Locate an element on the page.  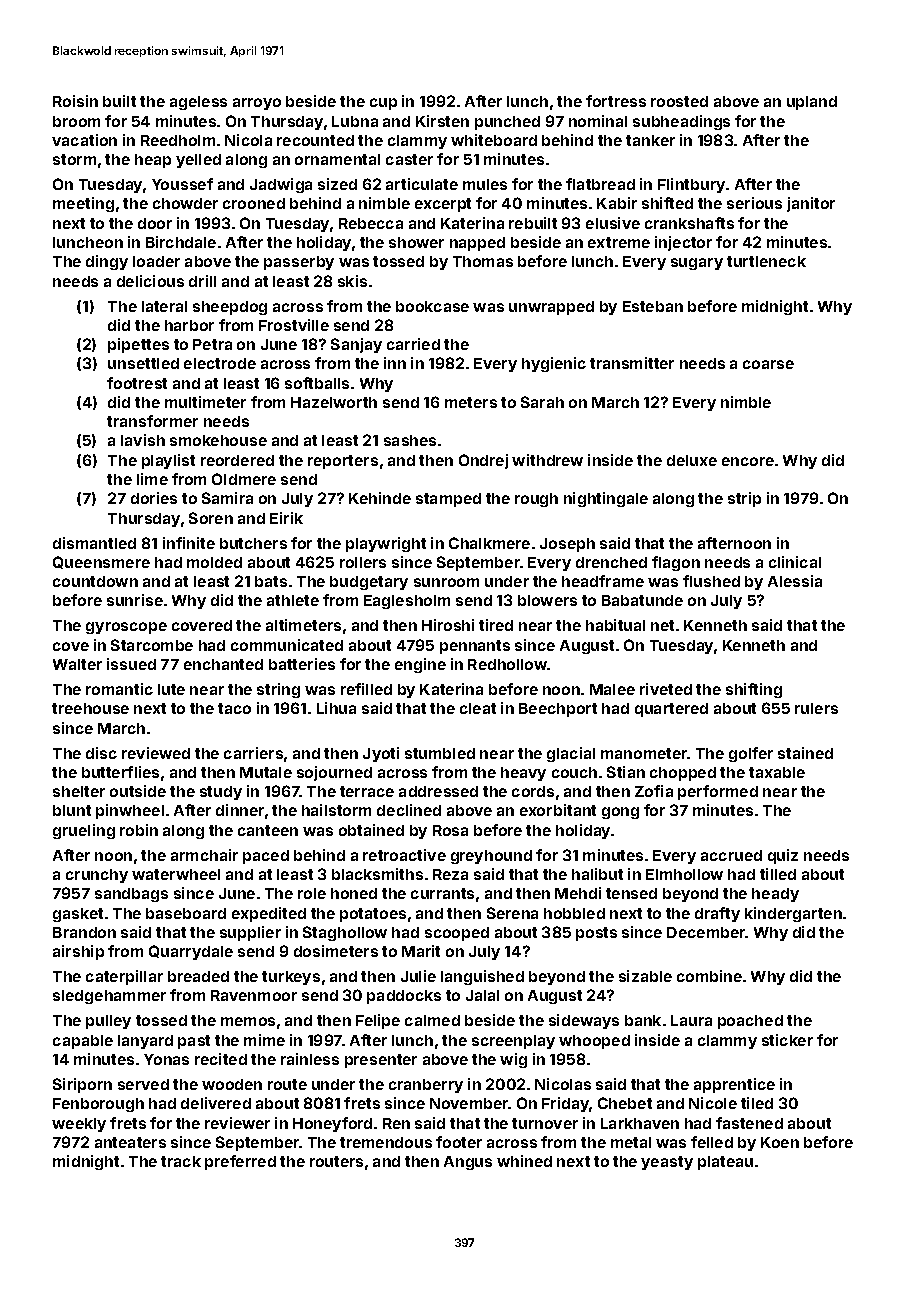
Yonas is located at coordinates (166, 1059).
